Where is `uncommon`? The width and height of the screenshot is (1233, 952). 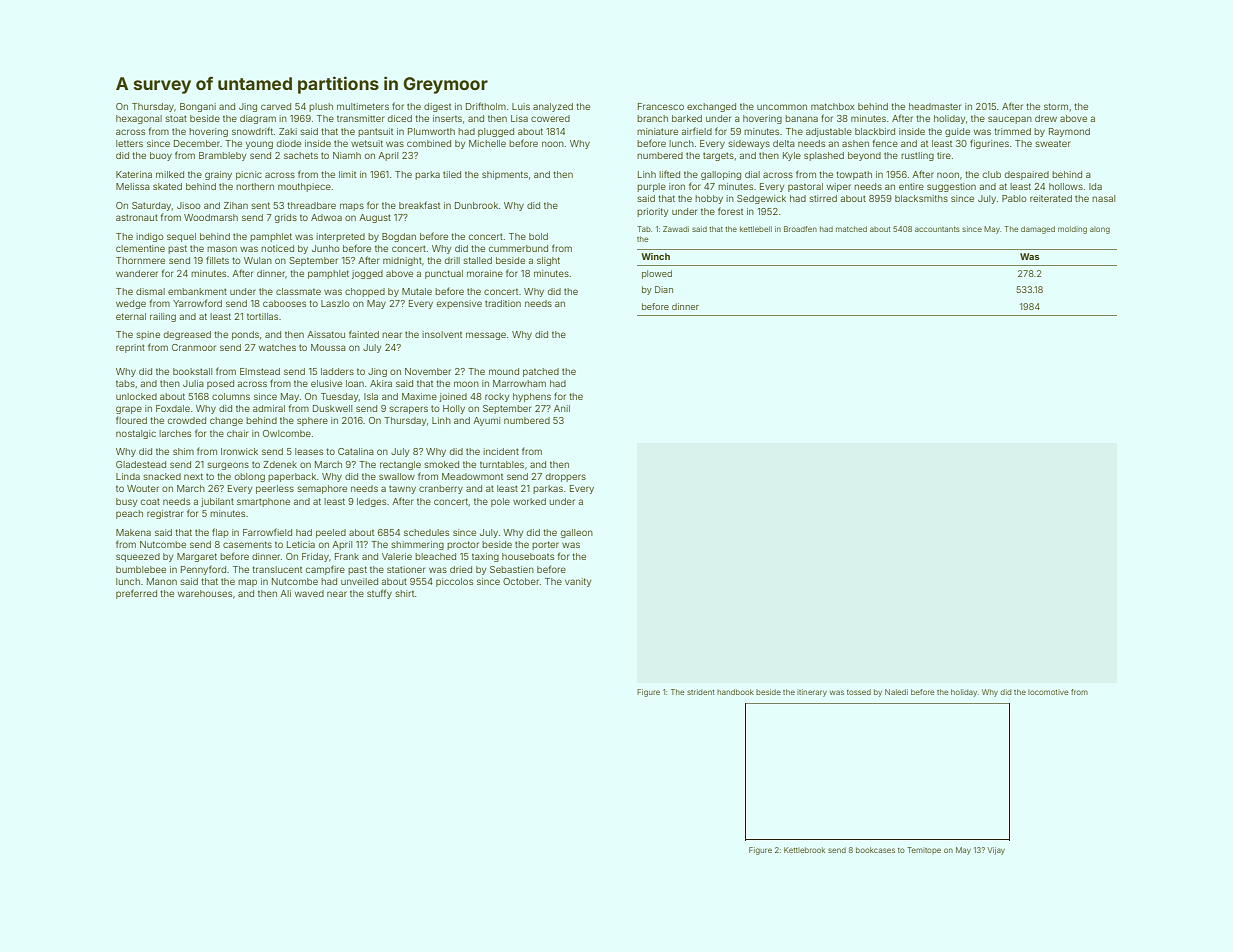 uncommon is located at coordinates (782, 107).
